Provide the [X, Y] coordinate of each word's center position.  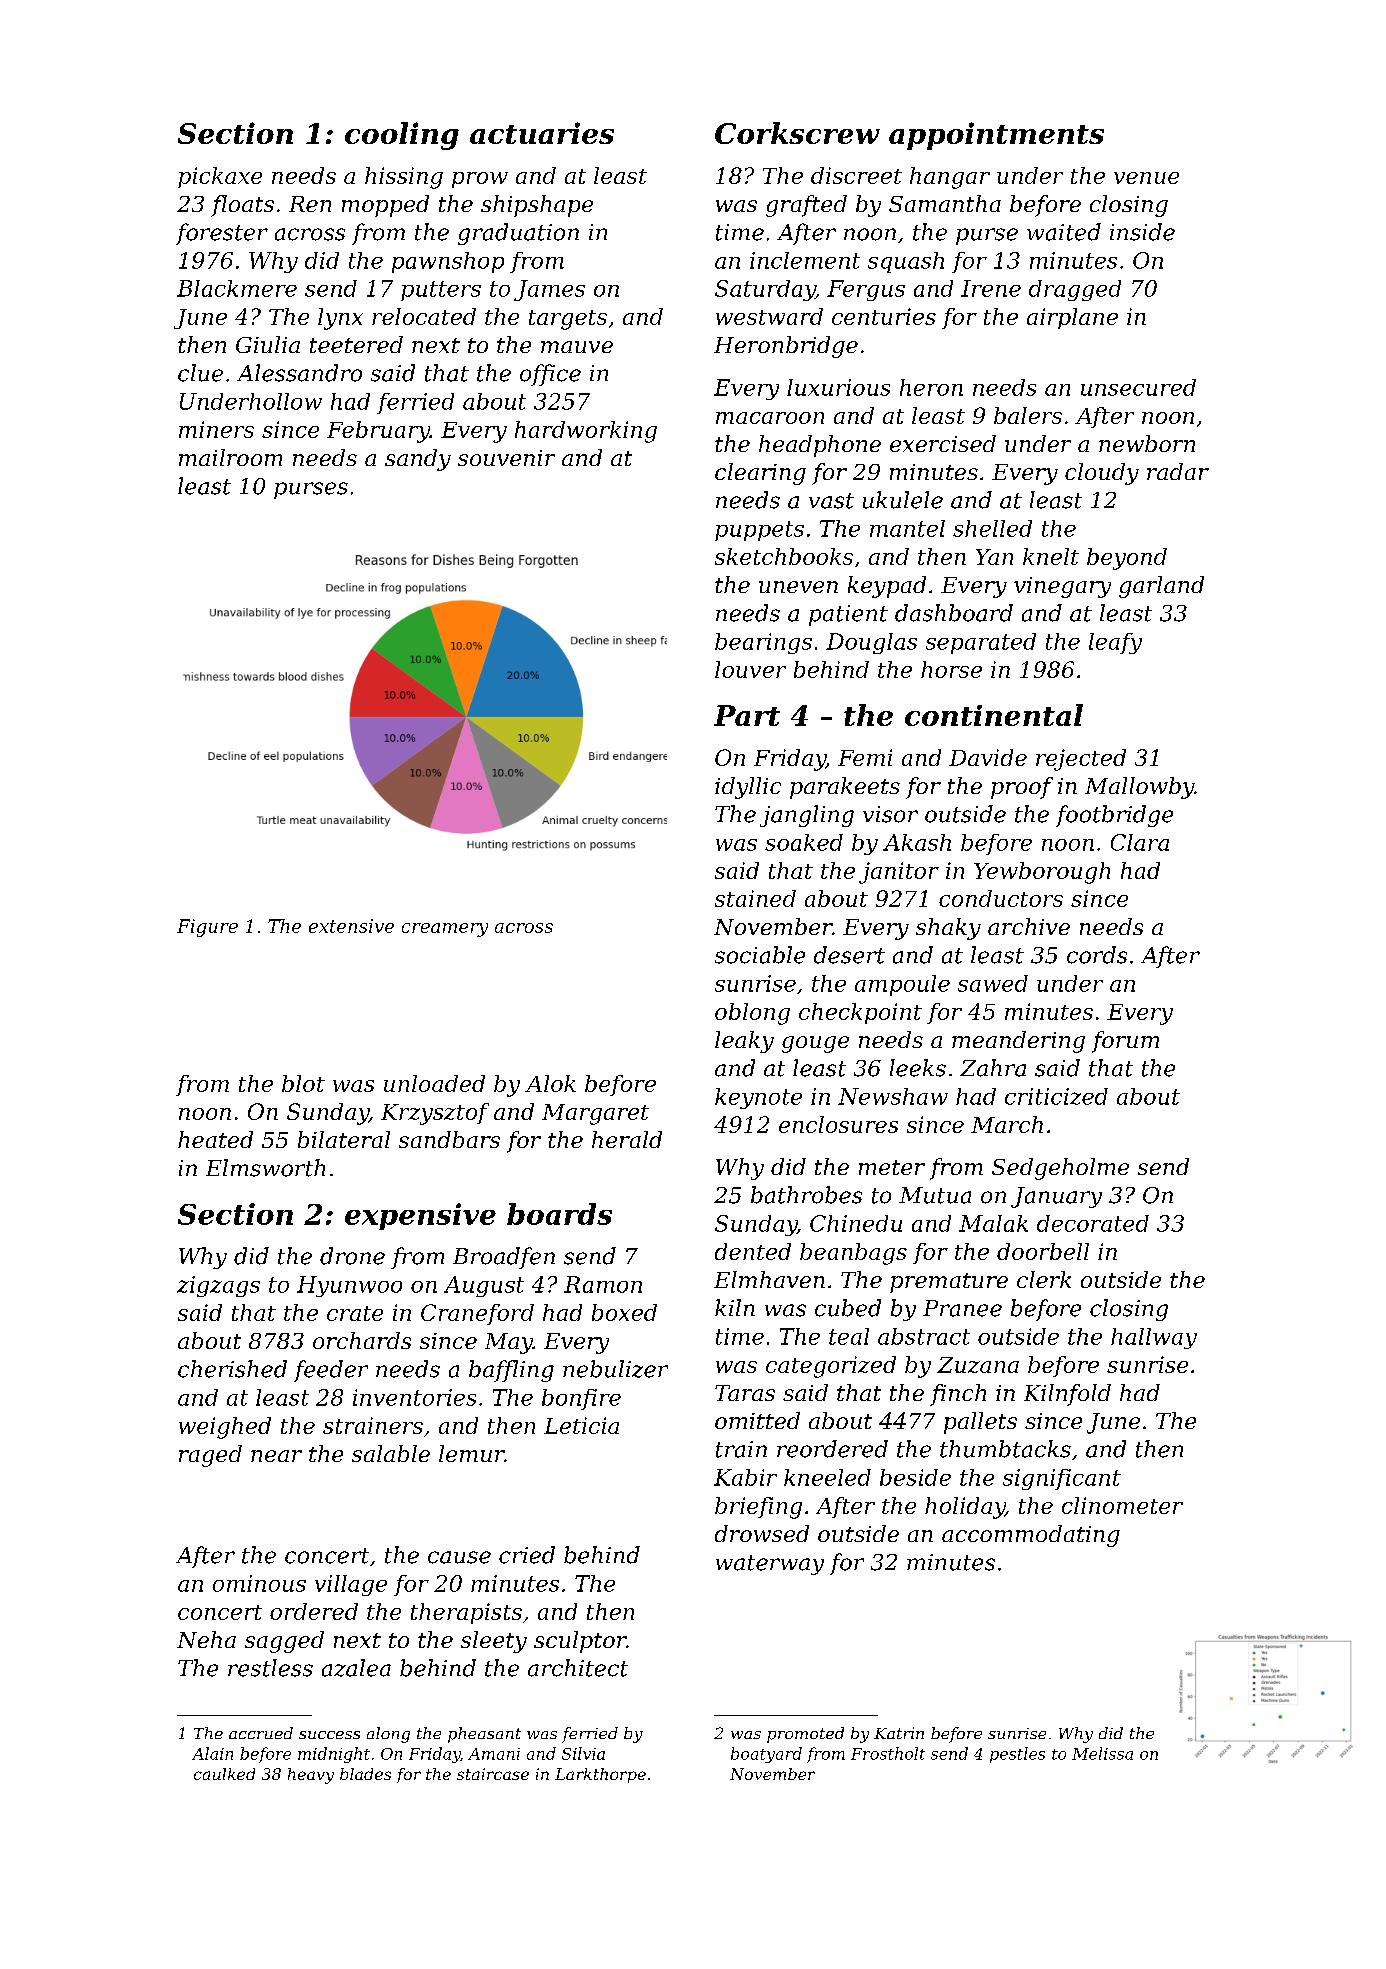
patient [848, 615]
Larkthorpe [600, 1775]
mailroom [230, 457]
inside [1142, 232]
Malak [993, 1223]
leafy [1115, 643]
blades [365, 1774]
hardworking [586, 432]
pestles [1017, 1755]
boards [559, 1214]
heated [215, 1139]
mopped [385, 206]
